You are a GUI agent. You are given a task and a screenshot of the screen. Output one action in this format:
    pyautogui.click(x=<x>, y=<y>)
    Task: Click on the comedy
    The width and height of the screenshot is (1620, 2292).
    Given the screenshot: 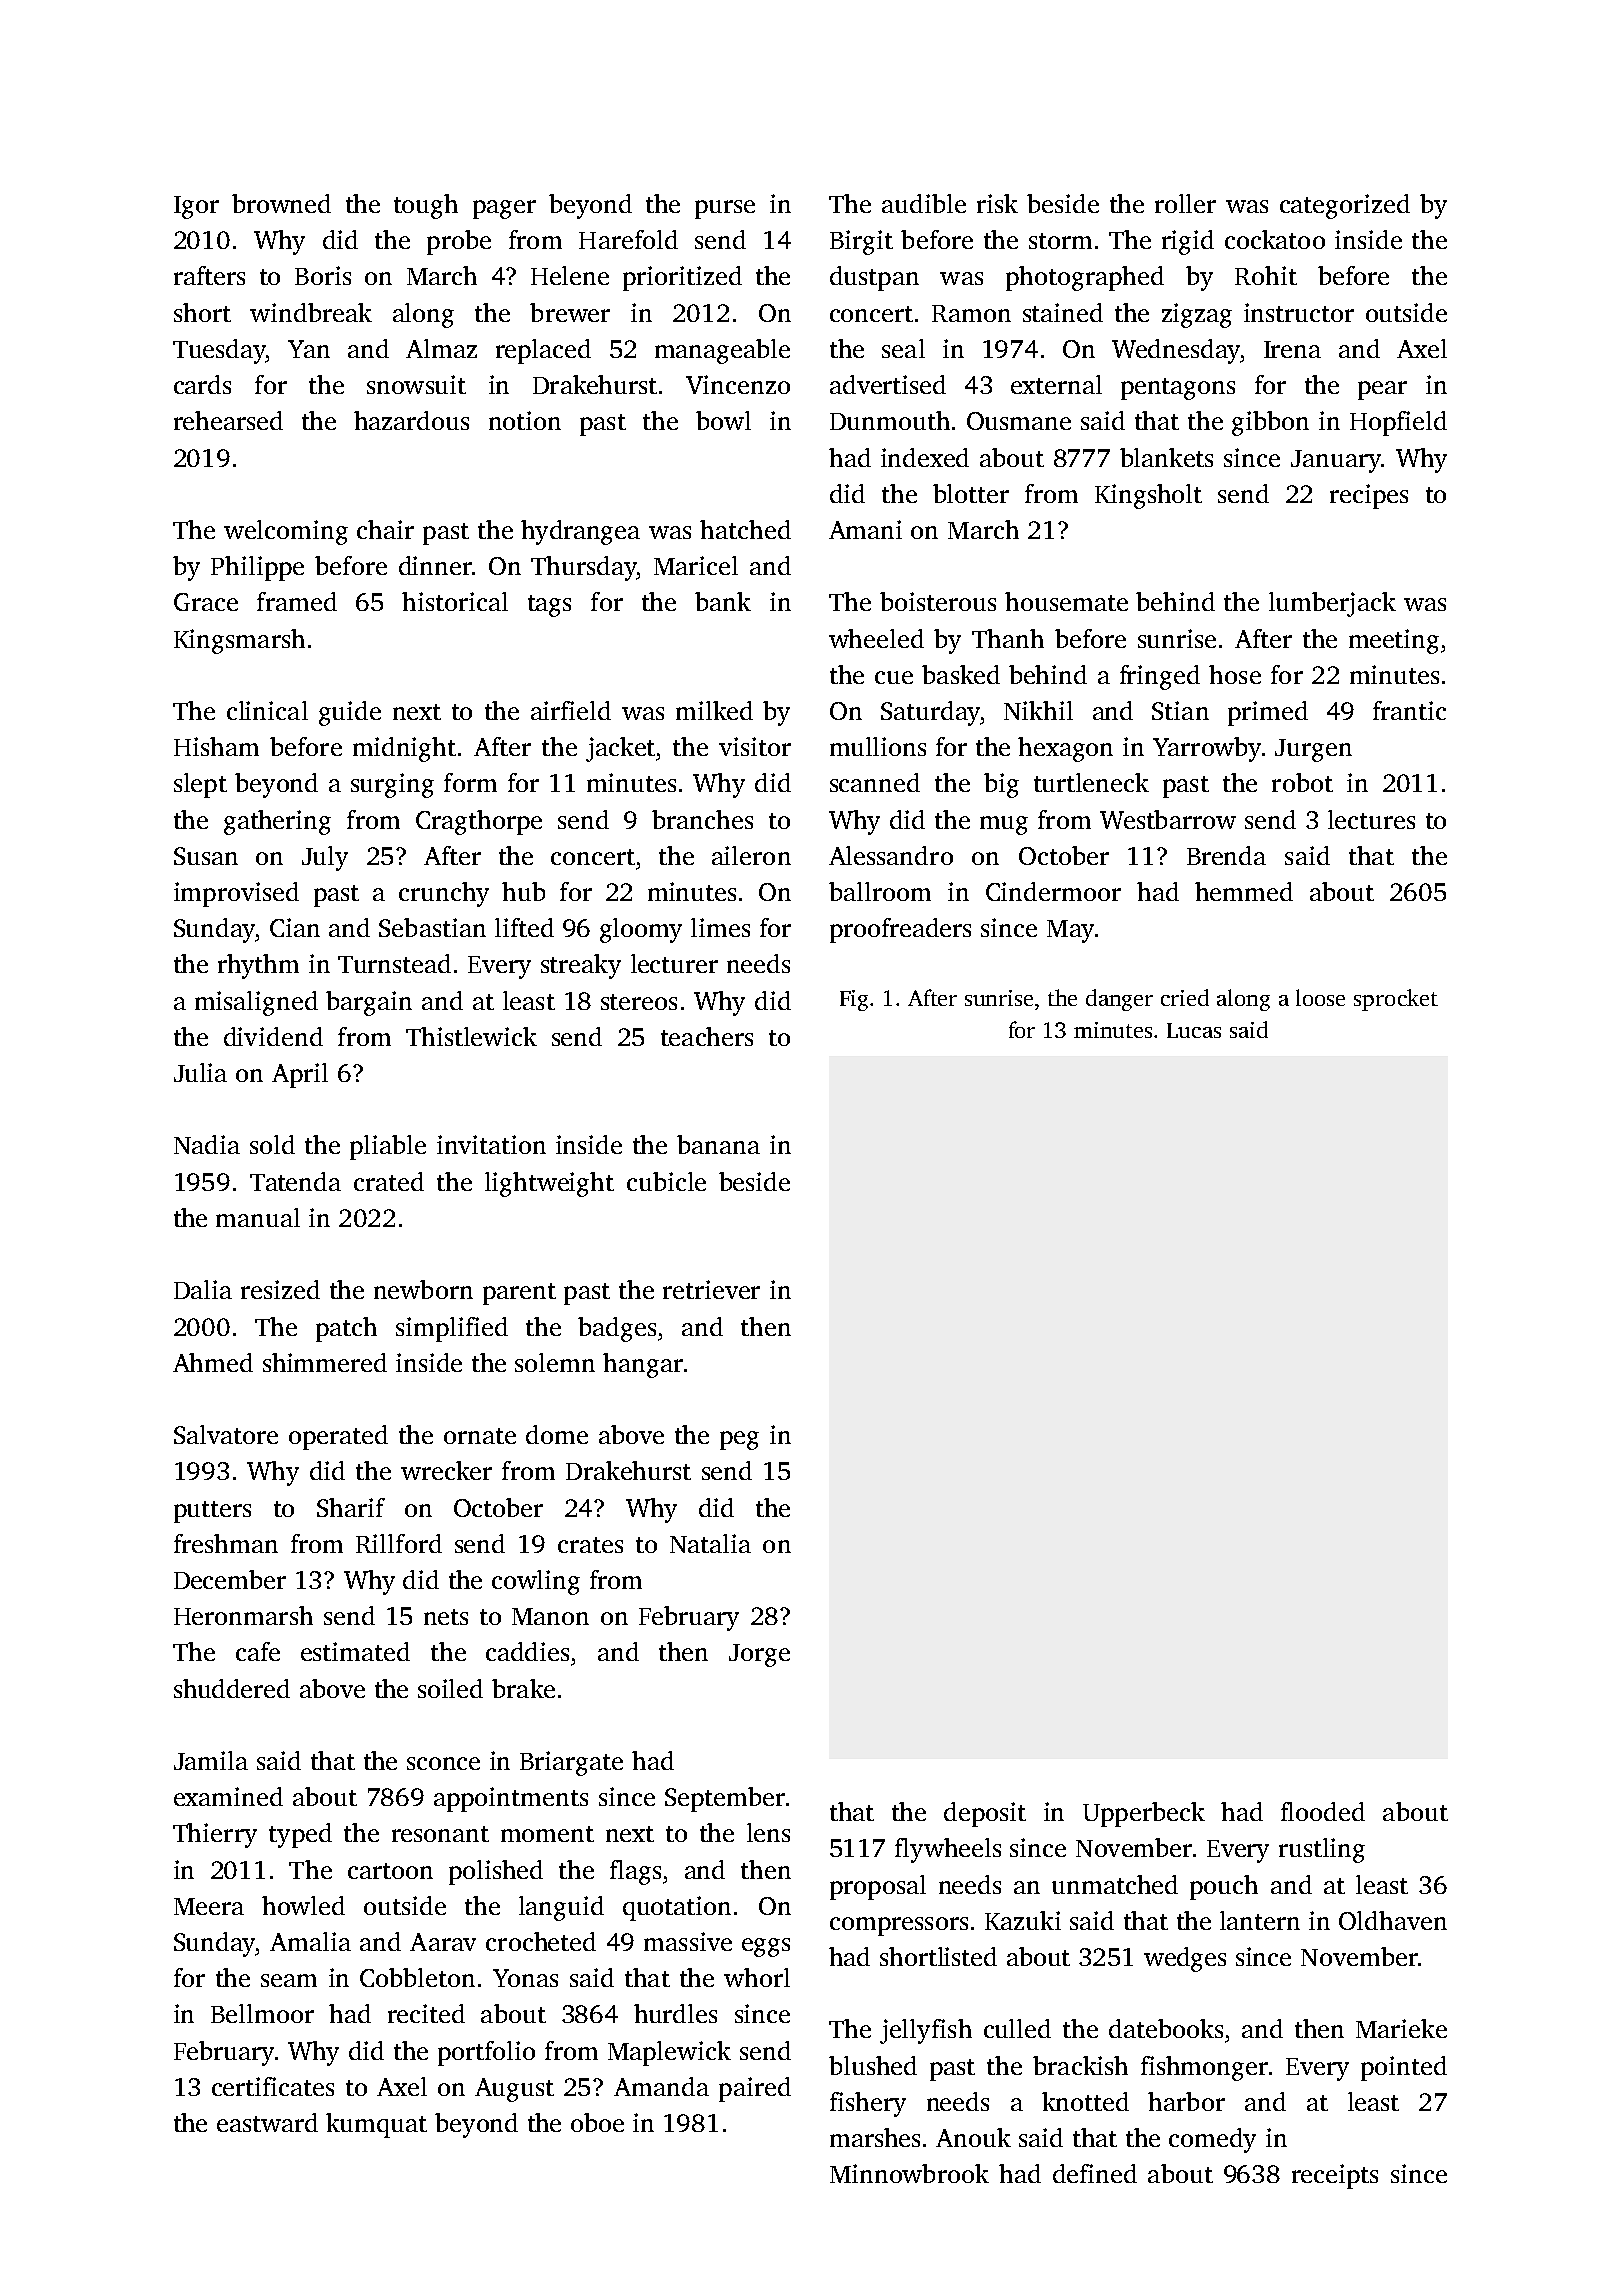 What is the action you would take?
    pyautogui.click(x=1212, y=2140)
